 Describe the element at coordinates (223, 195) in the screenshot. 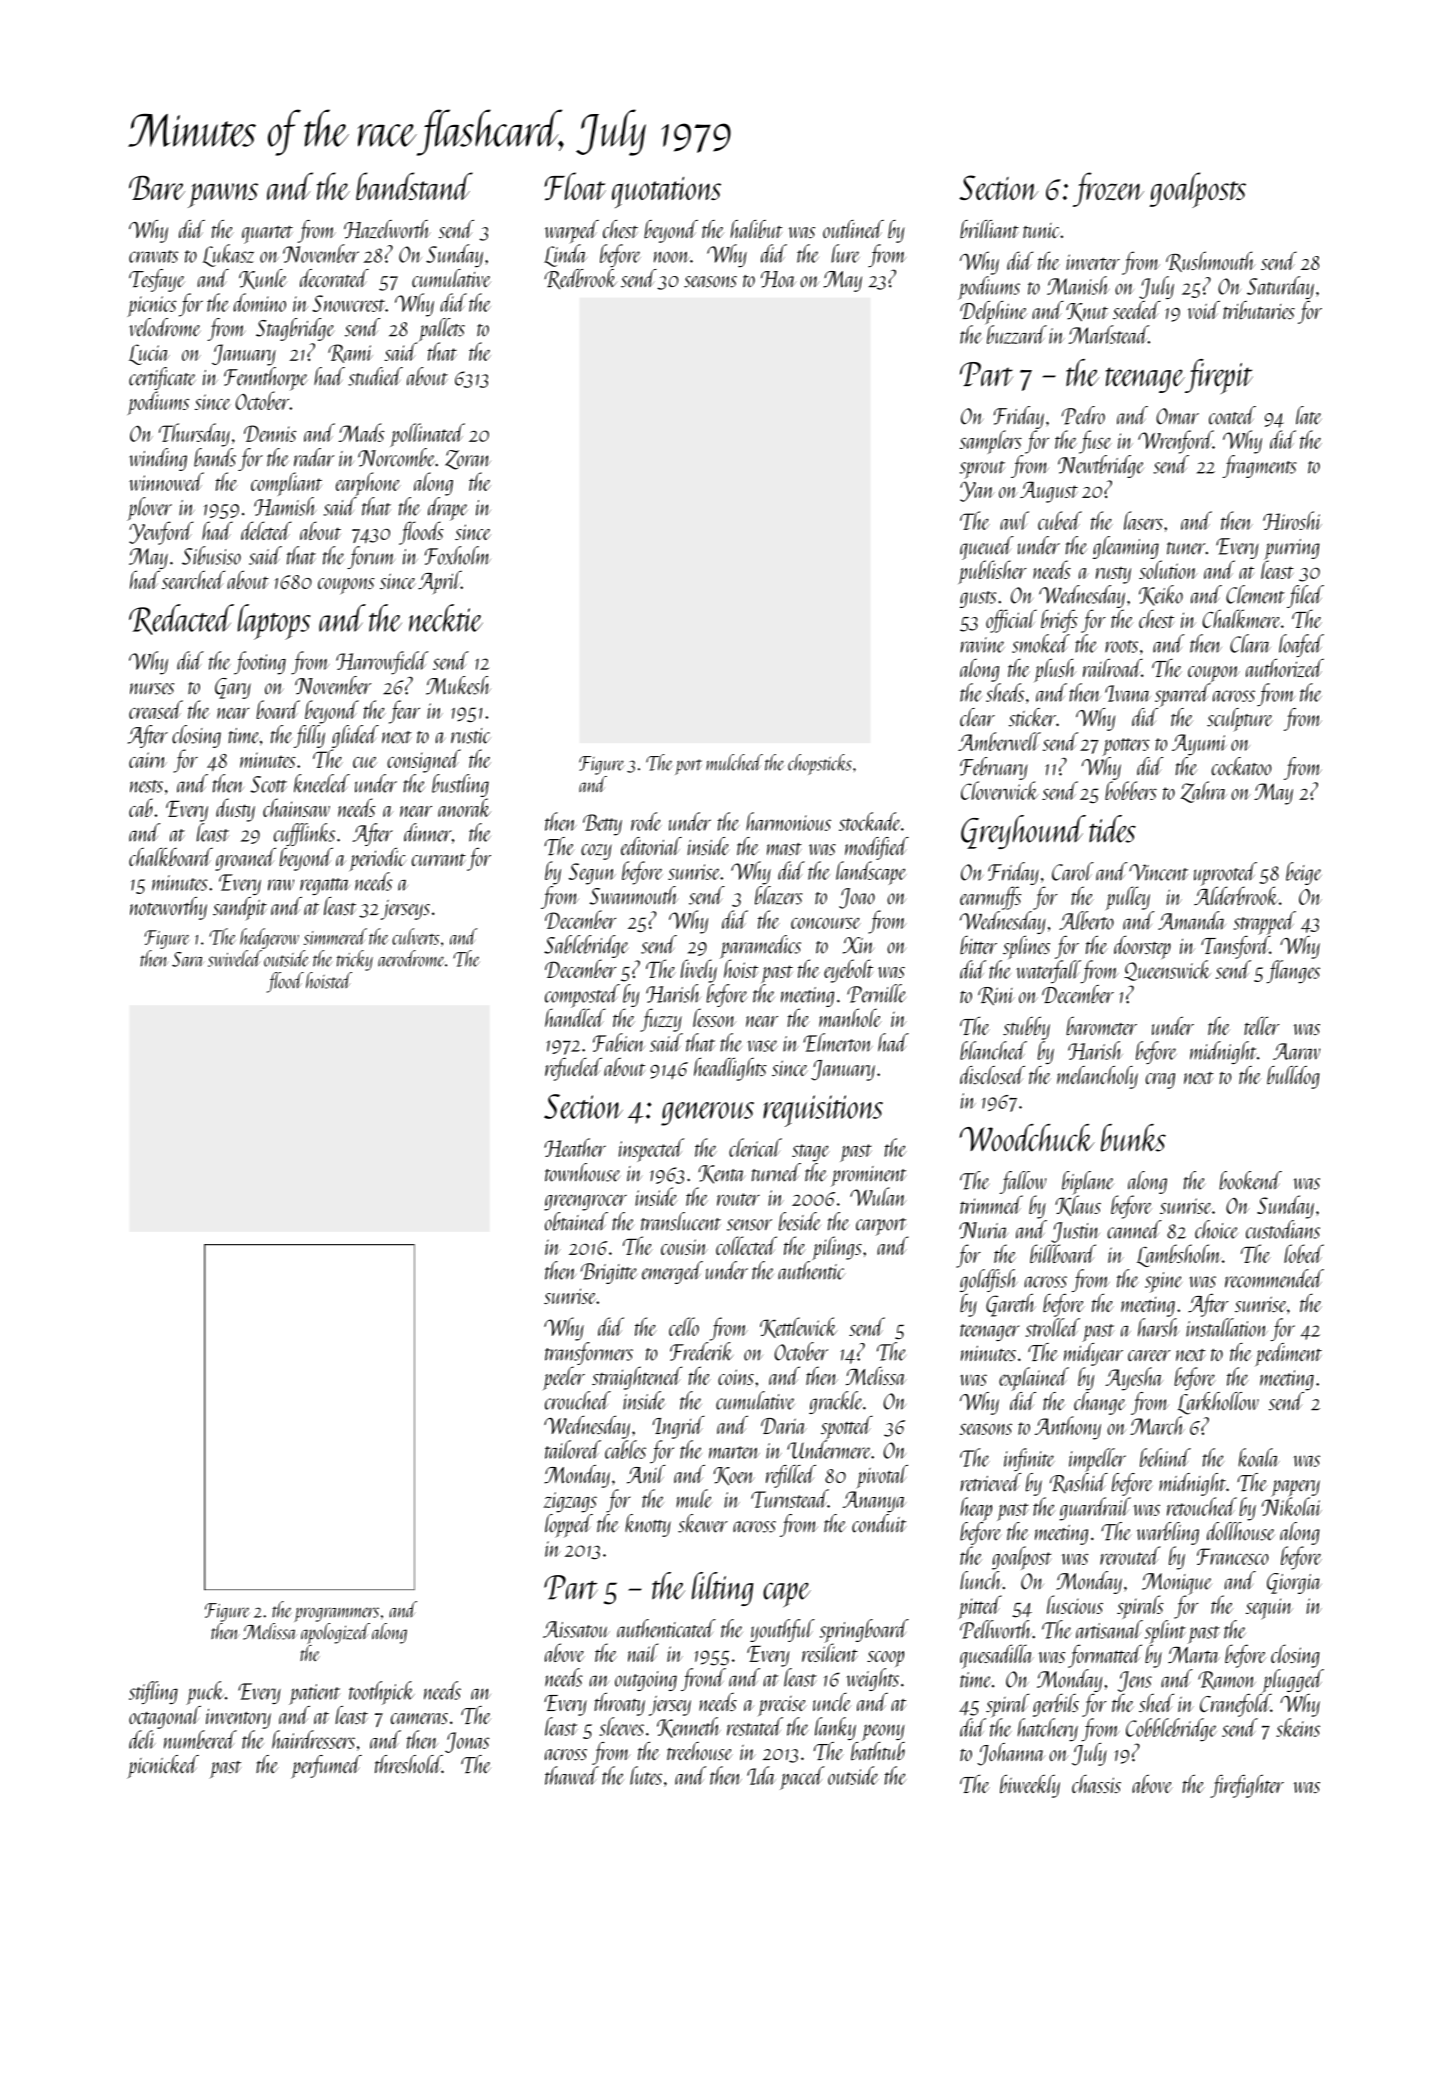

I see `pawns` at that location.
